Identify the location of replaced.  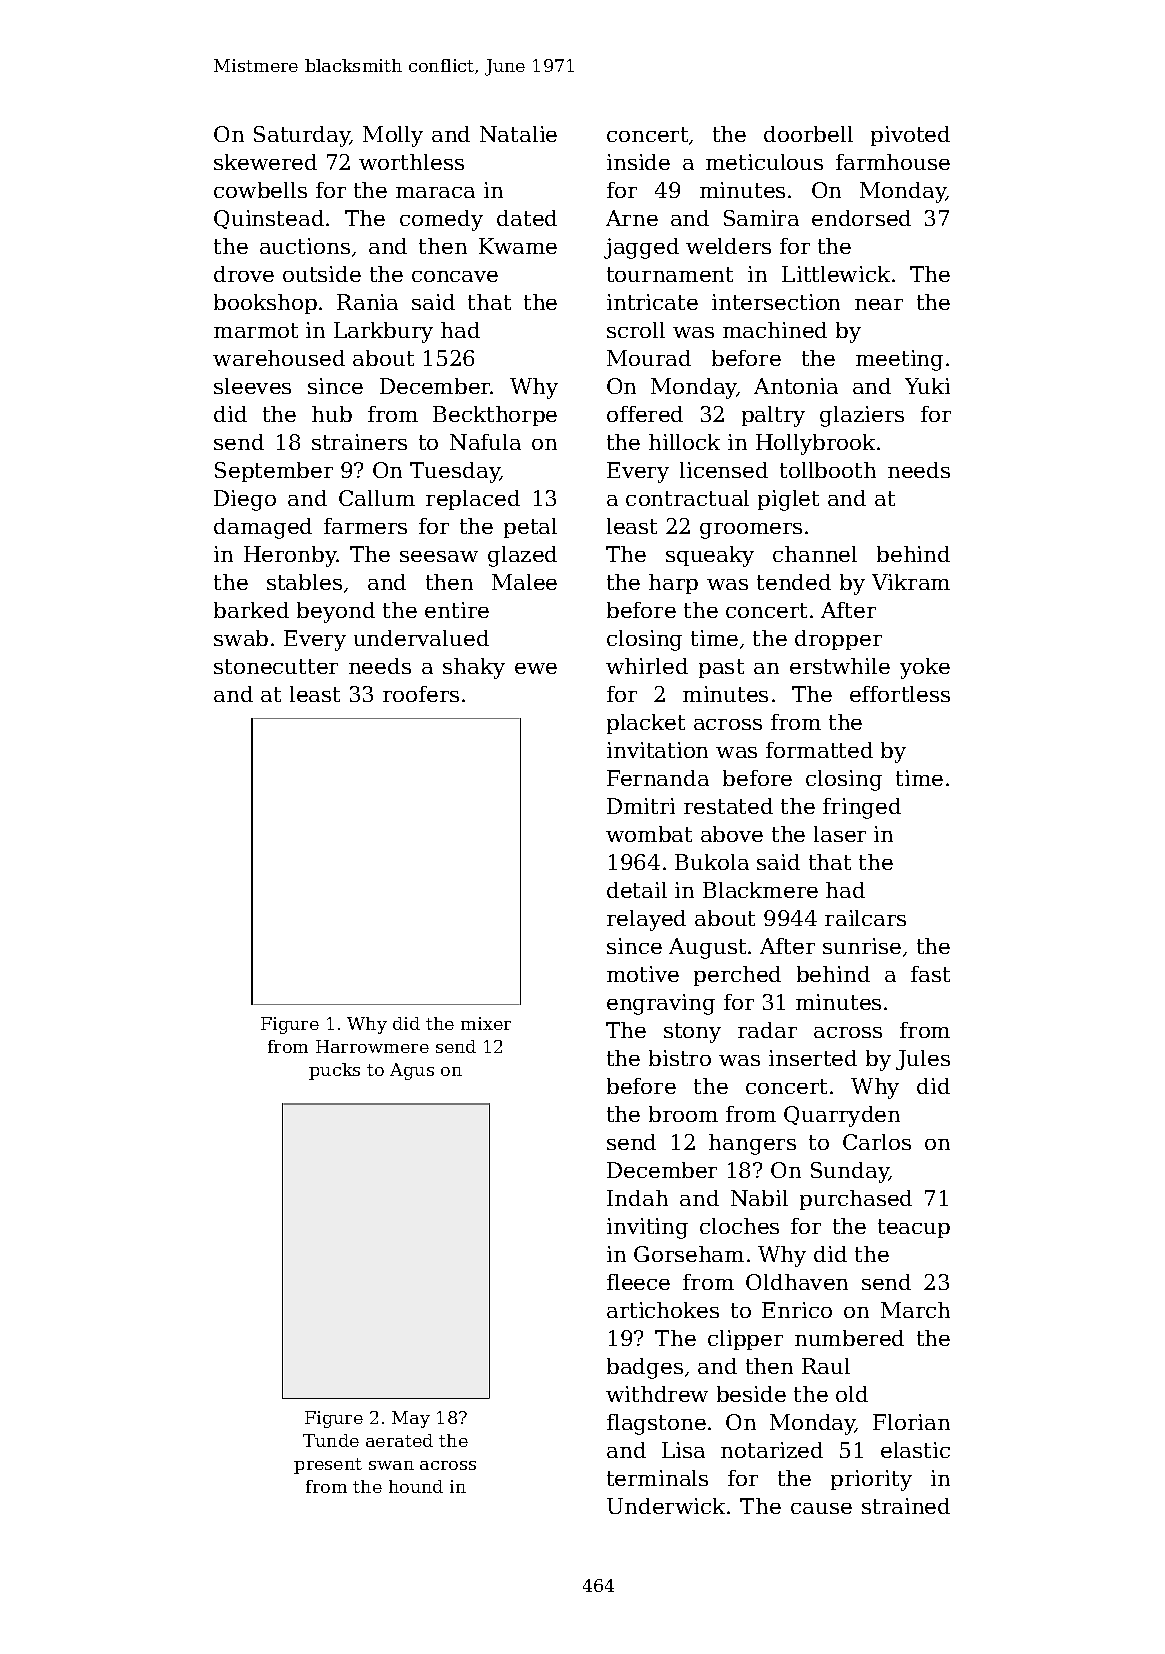
(473, 500).
